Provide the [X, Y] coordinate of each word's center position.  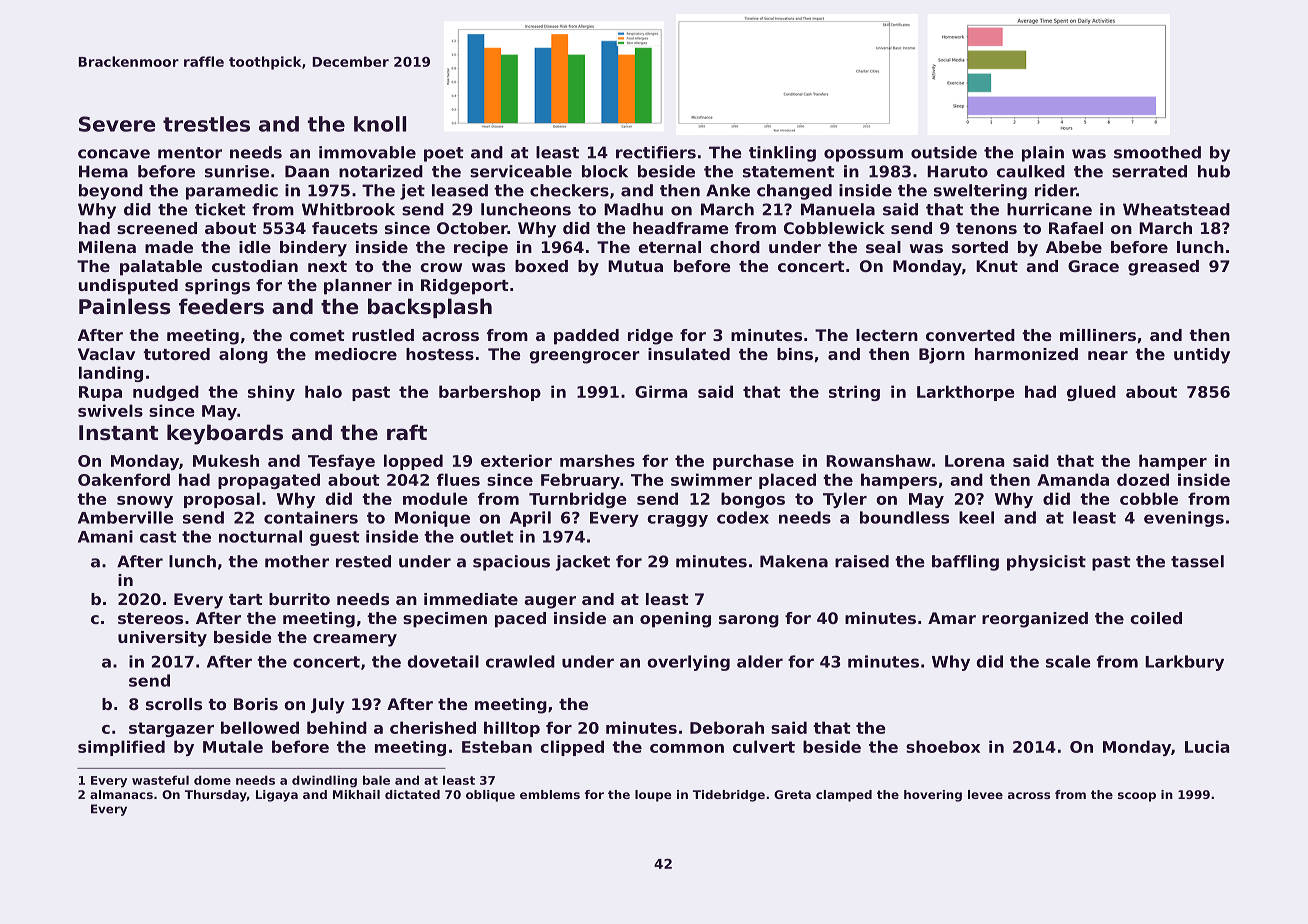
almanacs [121, 794]
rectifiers [656, 152]
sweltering [980, 192]
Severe [117, 124]
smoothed [1157, 152]
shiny [271, 393]
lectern [887, 335]
